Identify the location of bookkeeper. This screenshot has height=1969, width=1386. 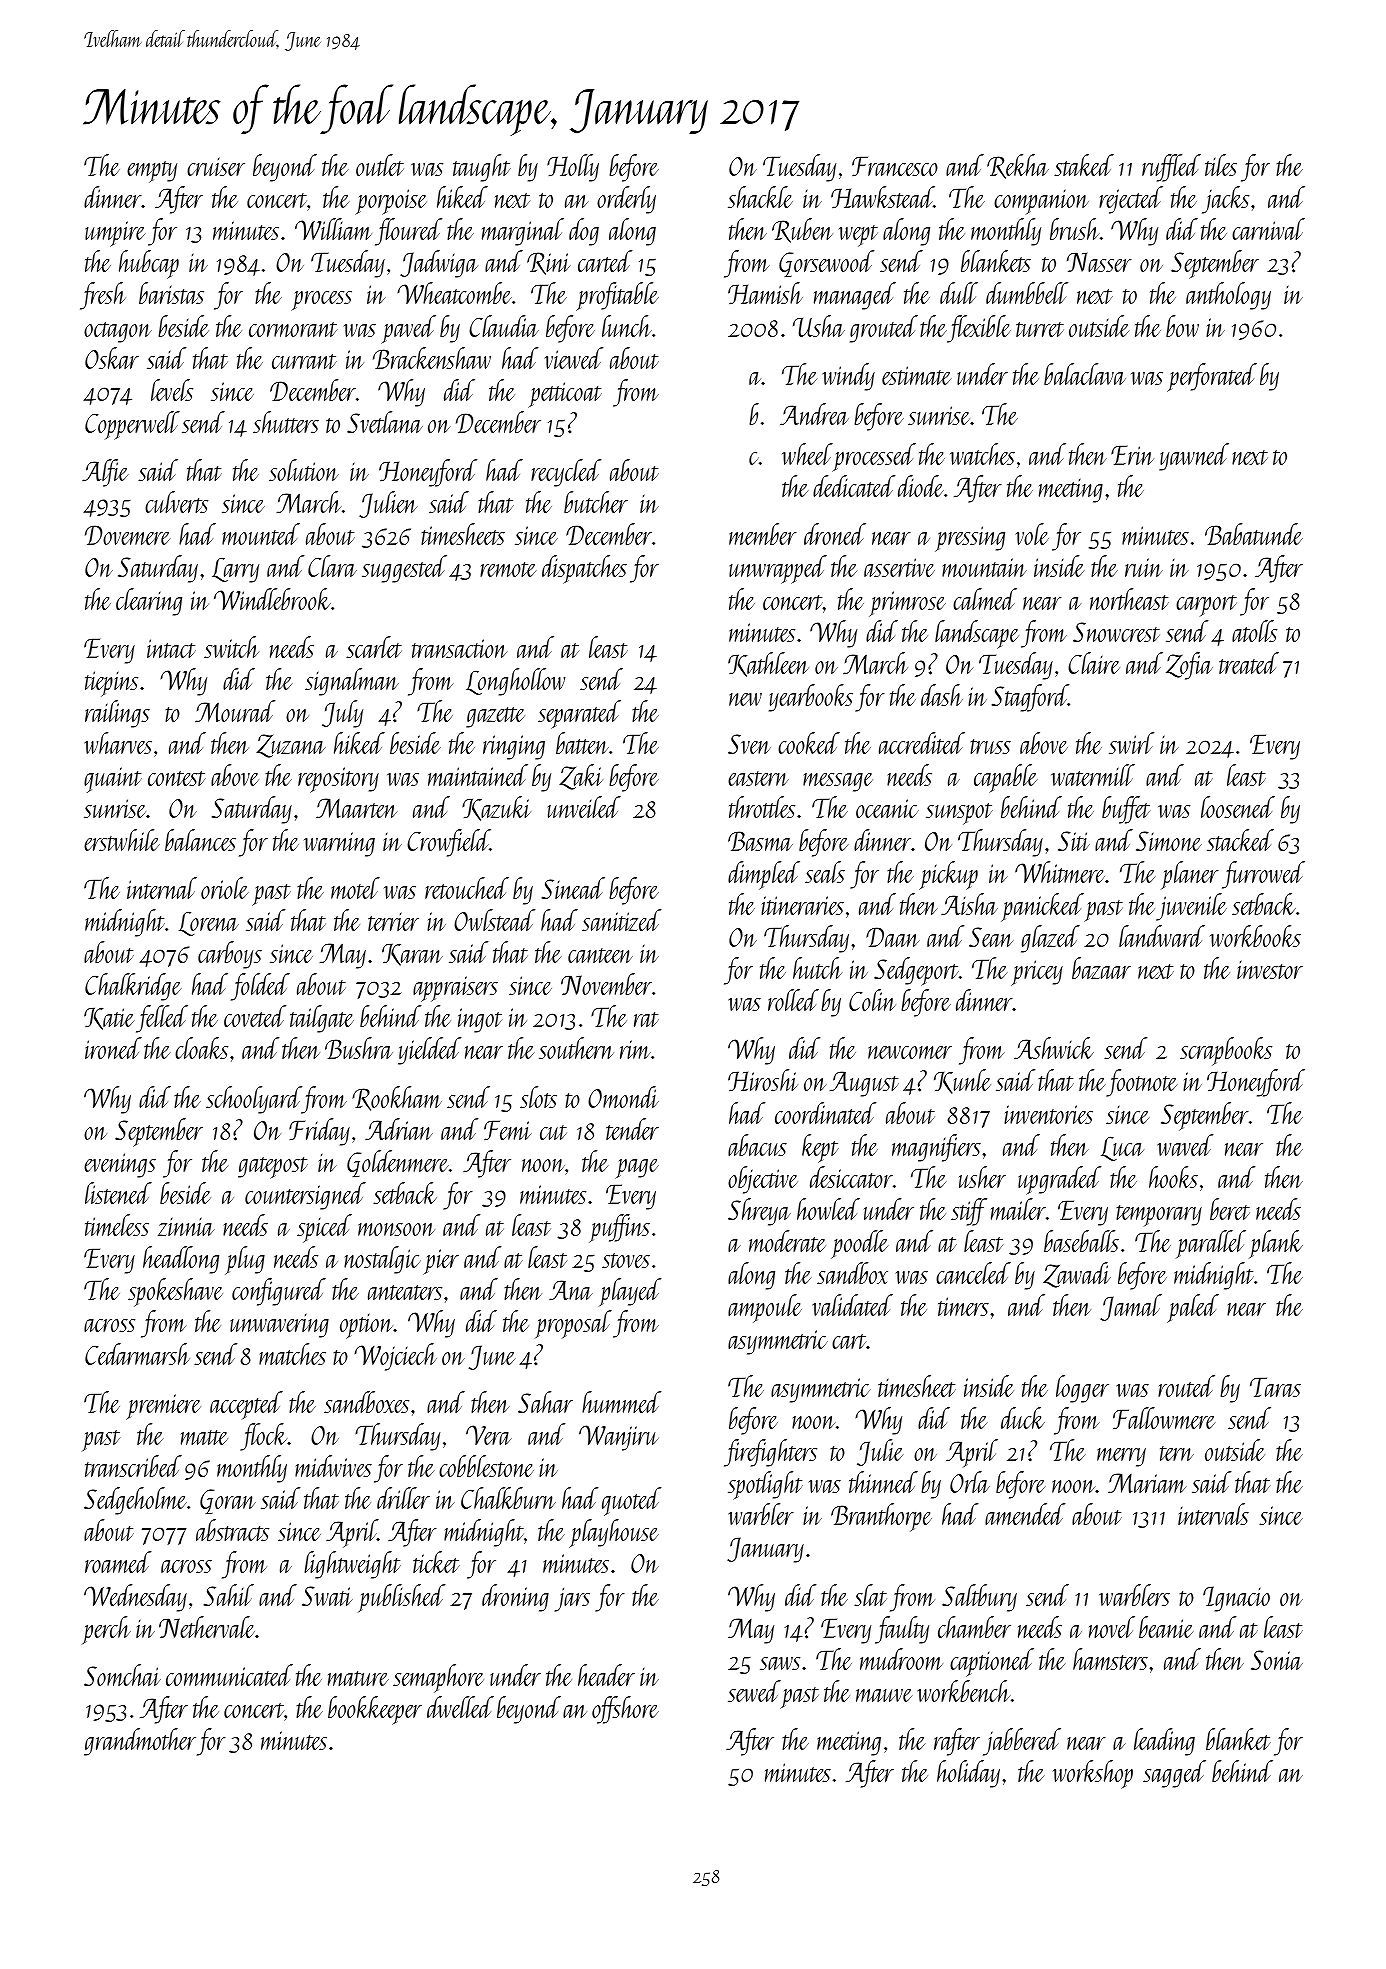
(375, 1710).
